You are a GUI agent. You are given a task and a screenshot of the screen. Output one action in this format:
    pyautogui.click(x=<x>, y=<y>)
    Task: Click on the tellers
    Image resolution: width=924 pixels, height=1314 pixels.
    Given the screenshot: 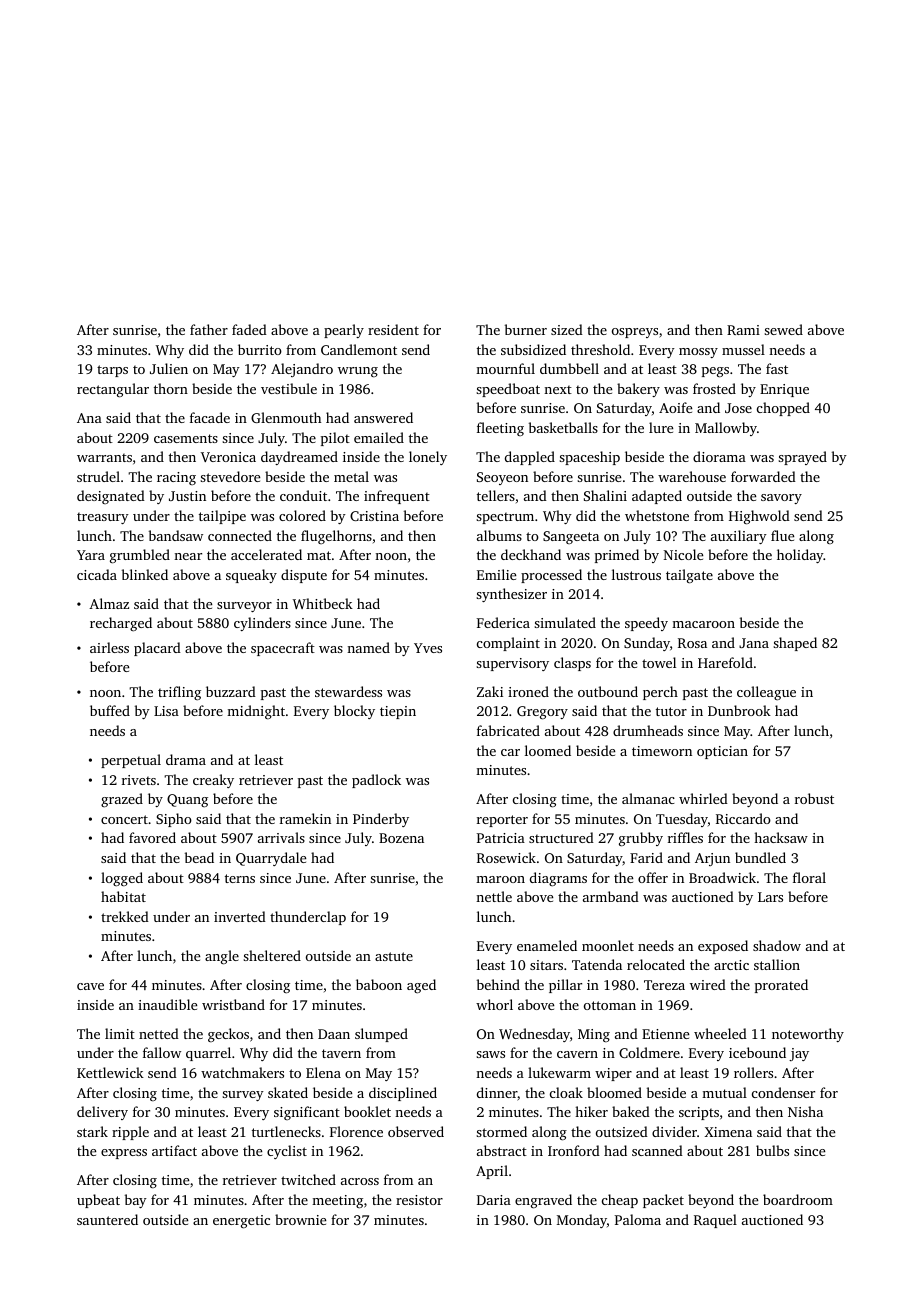 What is the action you would take?
    pyautogui.click(x=496, y=495)
